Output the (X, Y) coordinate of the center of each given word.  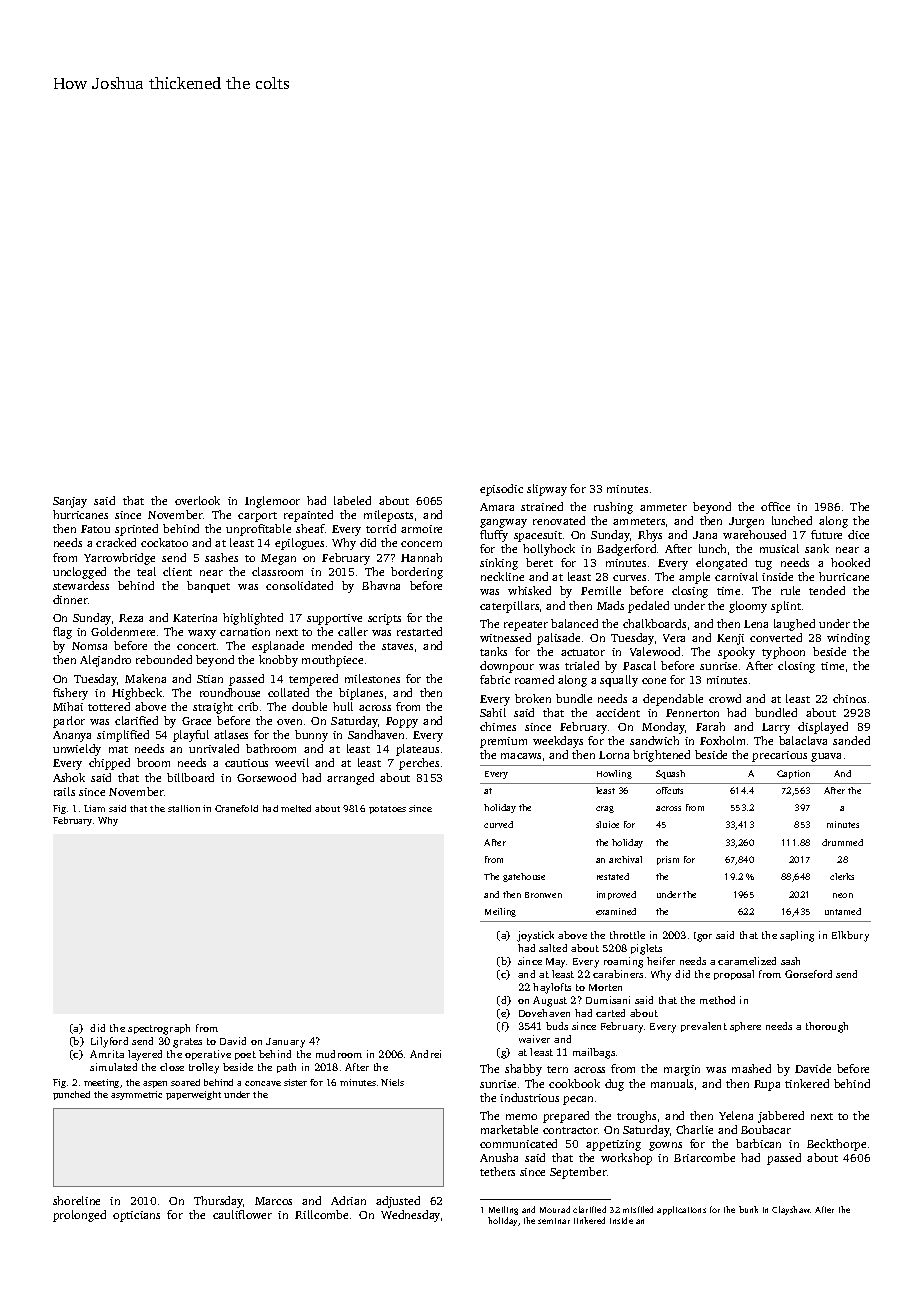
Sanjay (70, 502)
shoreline (76, 1200)
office (775, 506)
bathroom (271, 748)
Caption (793, 774)
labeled (352, 500)
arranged (350, 779)
